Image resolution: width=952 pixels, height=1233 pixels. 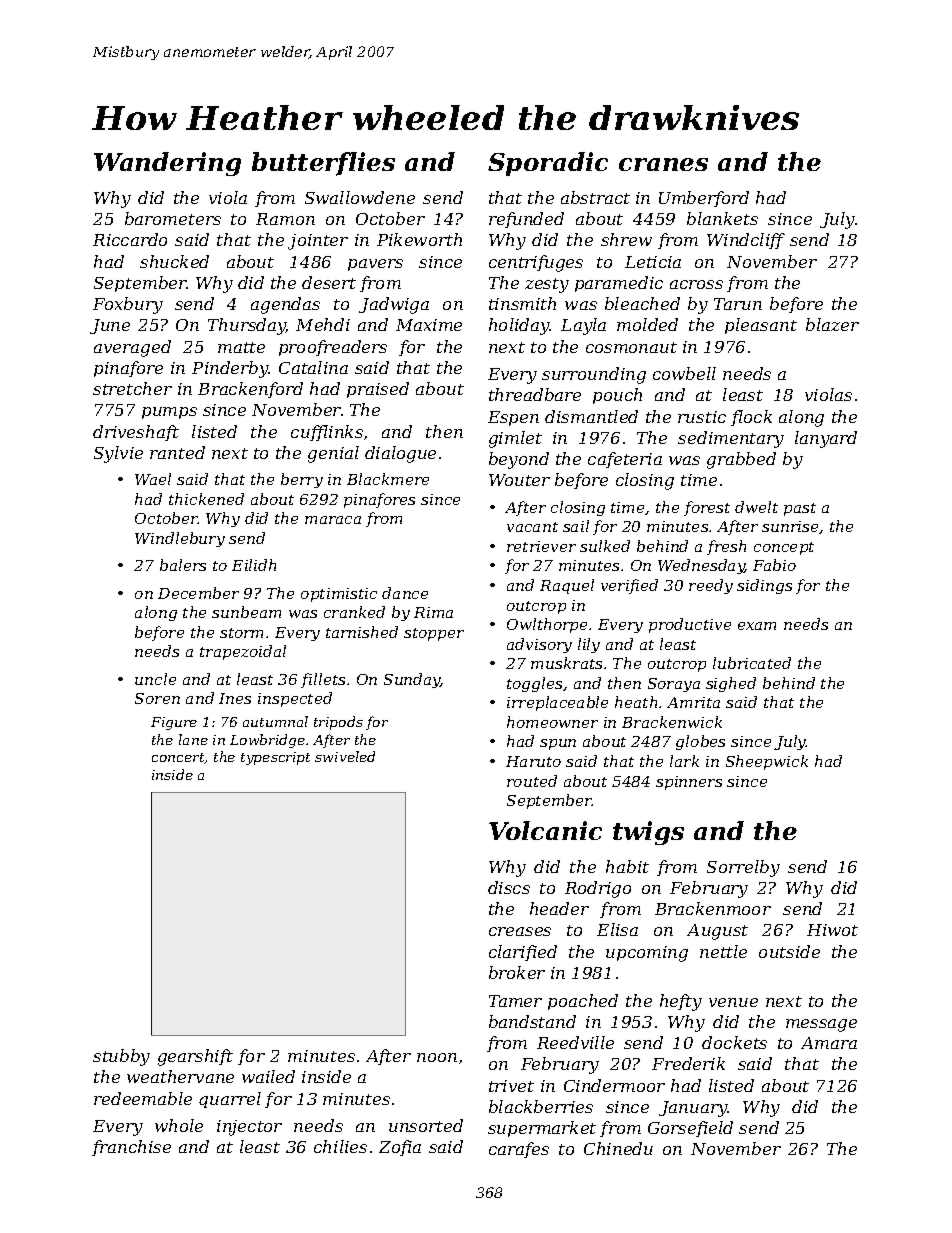 What do you see at coordinates (595, 197) in the screenshot?
I see `abstract` at bounding box center [595, 197].
